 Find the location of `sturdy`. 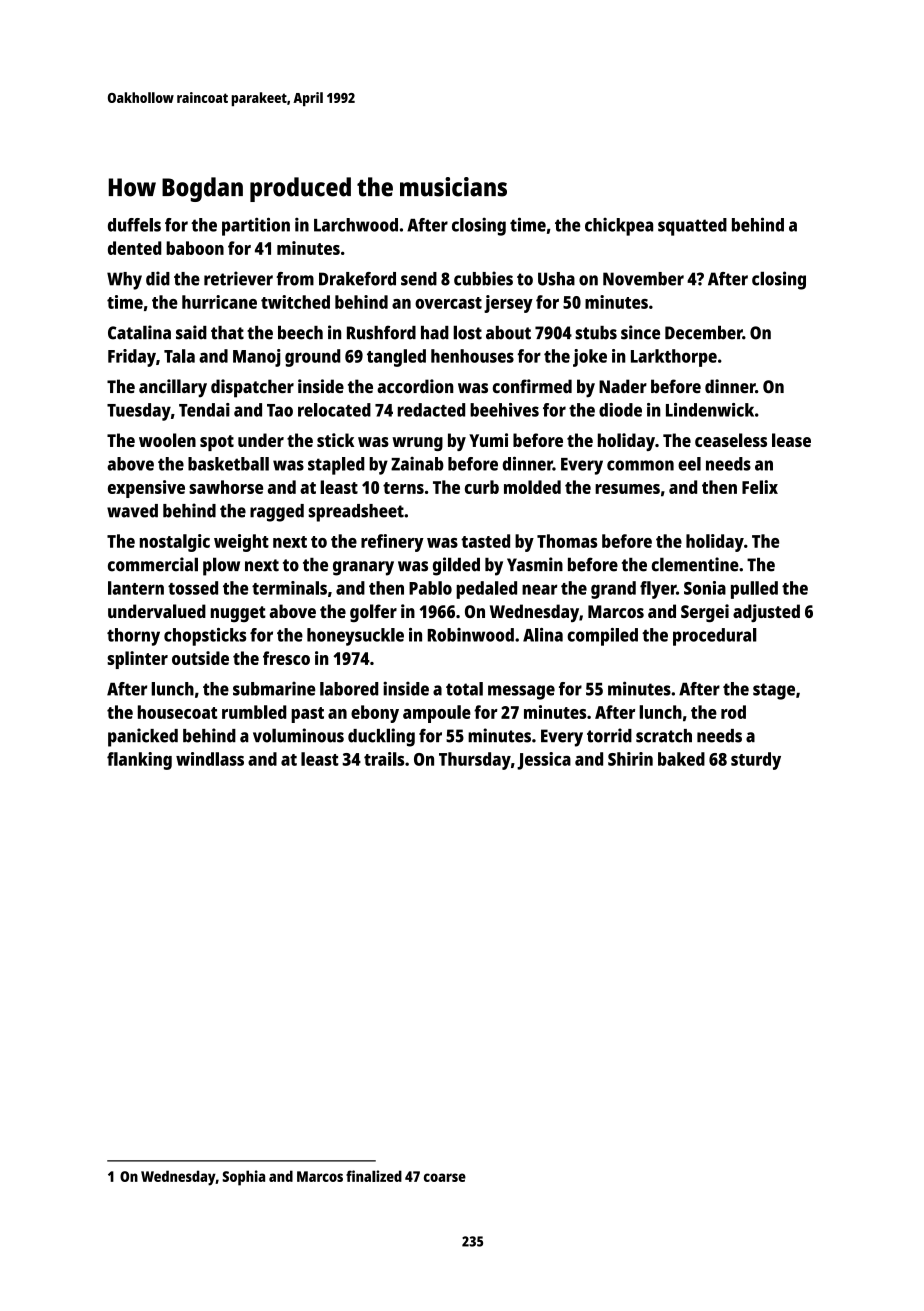

sturdy is located at coordinates (756, 761).
